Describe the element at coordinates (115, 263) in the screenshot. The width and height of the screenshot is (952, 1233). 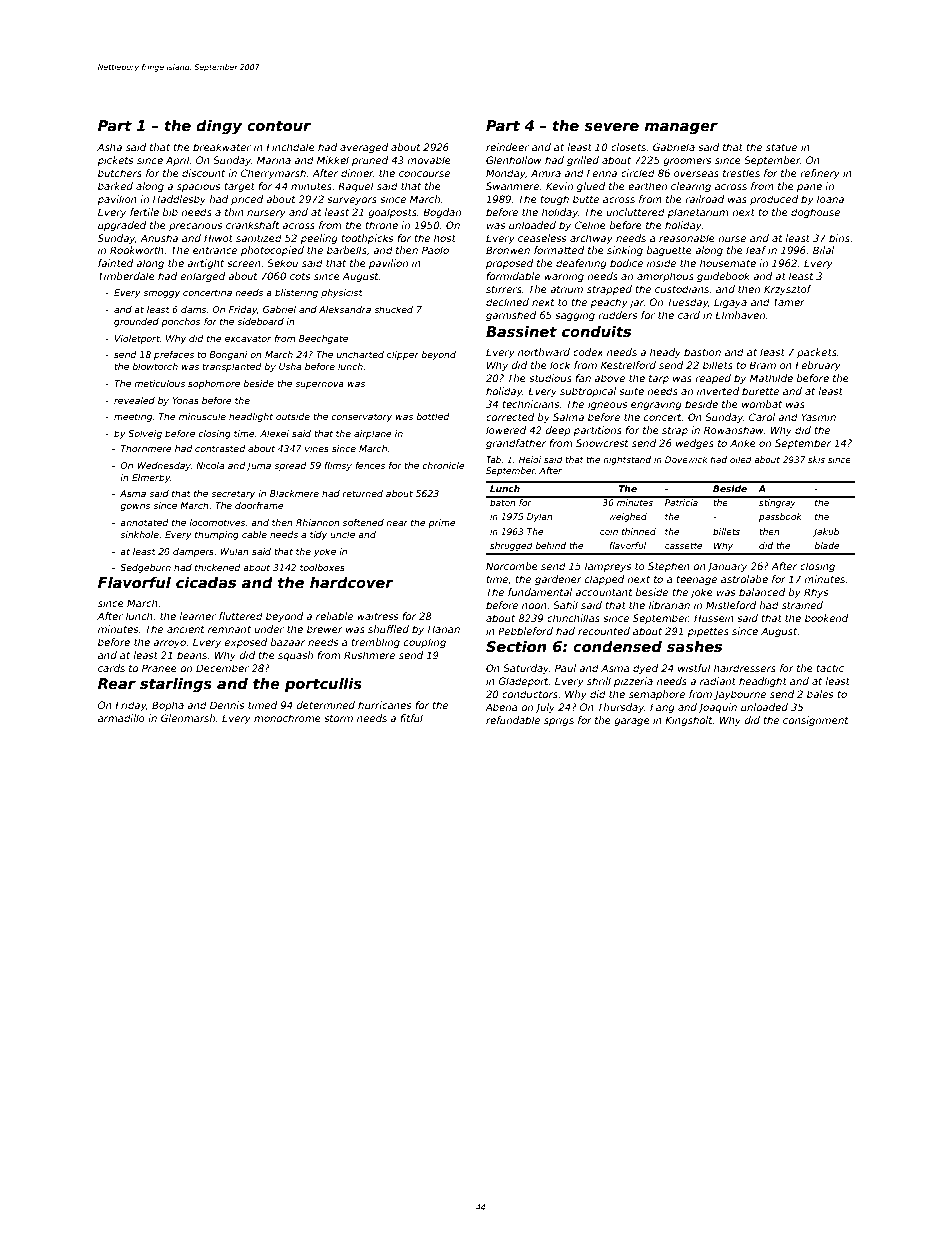
I see `fainted` at that location.
